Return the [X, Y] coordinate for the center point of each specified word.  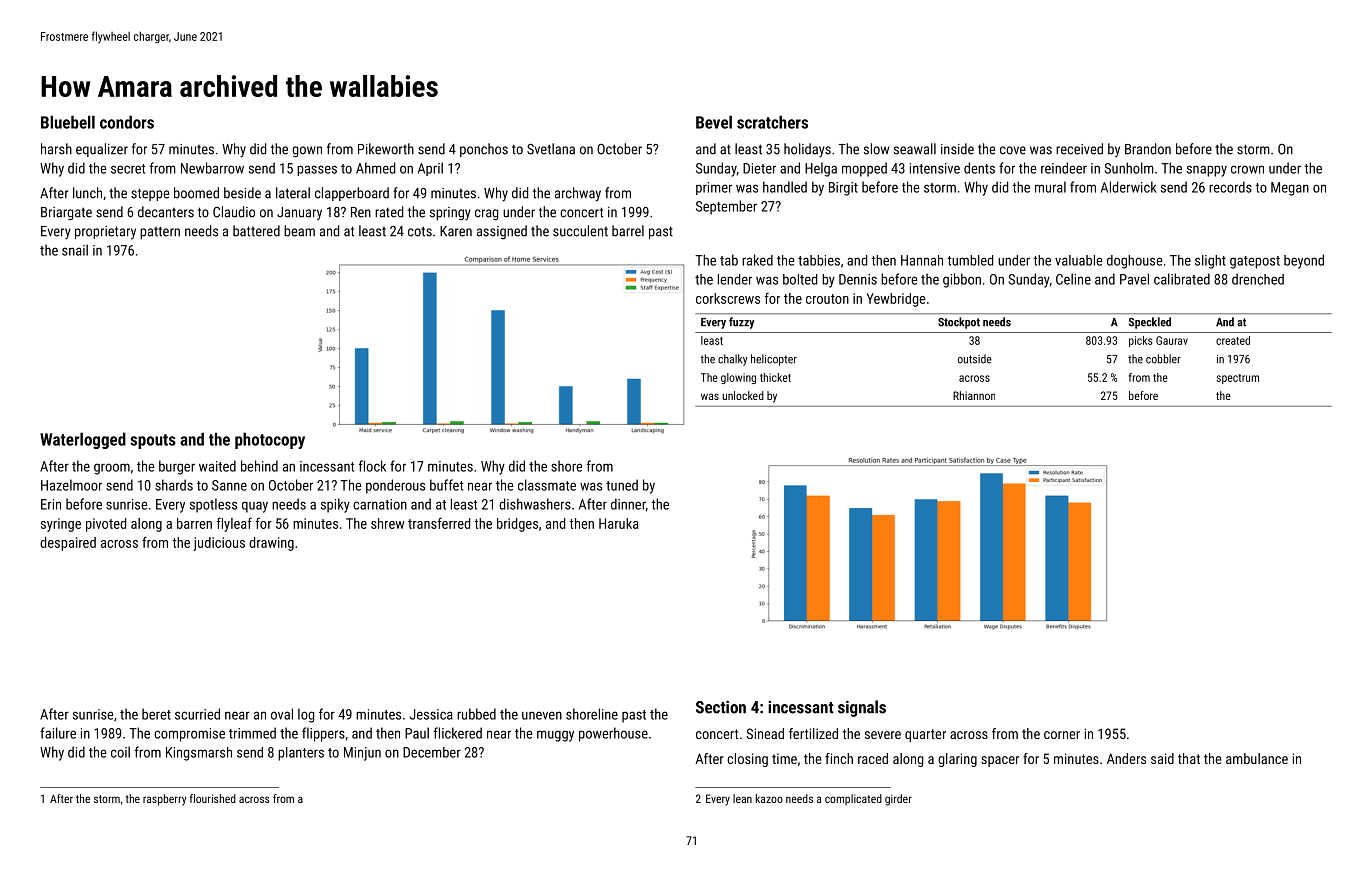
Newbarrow [212, 168]
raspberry [164, 800]
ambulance [1257, 758]
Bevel [714, 122]
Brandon [1148, 149]
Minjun [362, 754]
